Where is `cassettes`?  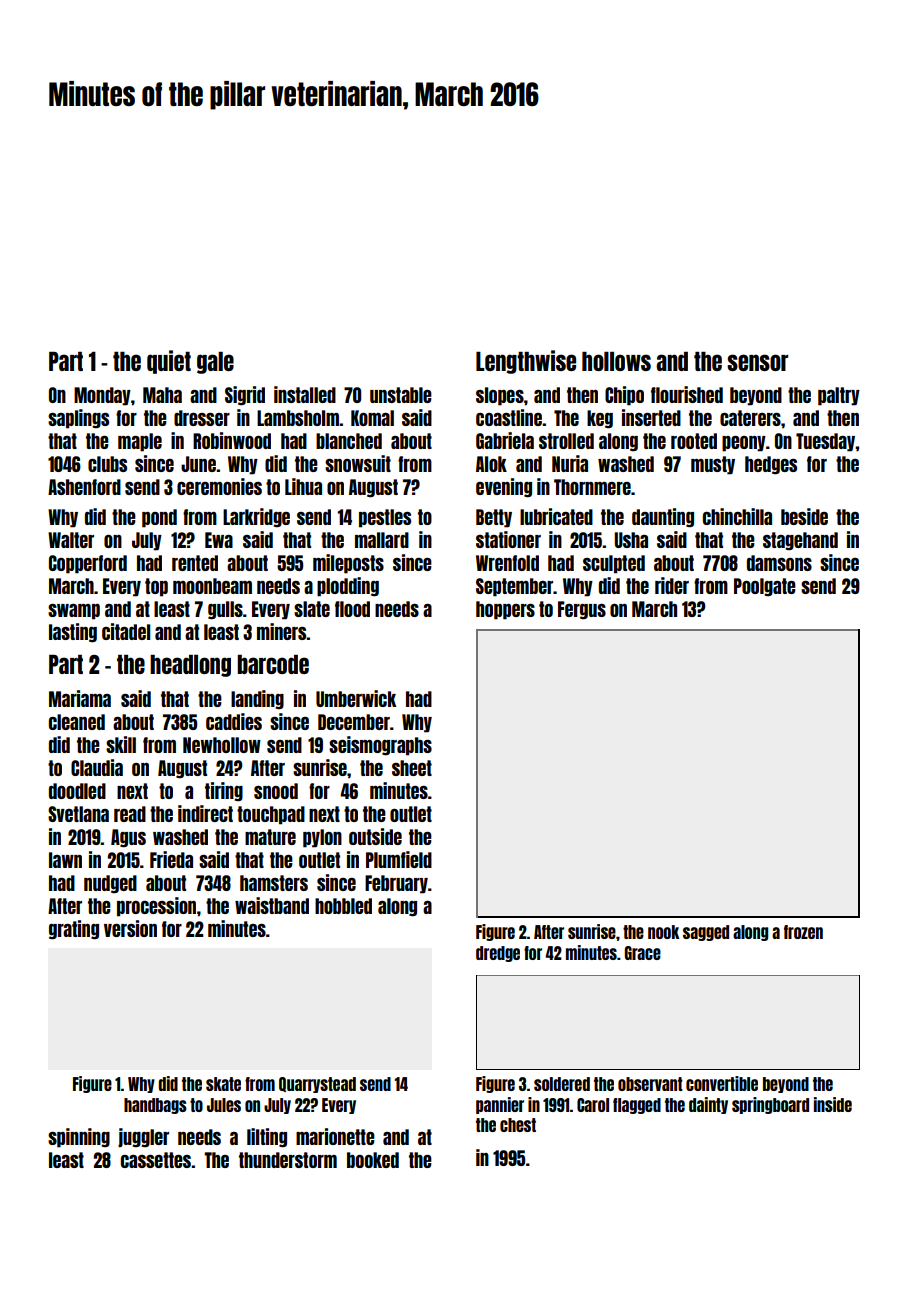
cassettes is located at coordinates (156, 1160).
